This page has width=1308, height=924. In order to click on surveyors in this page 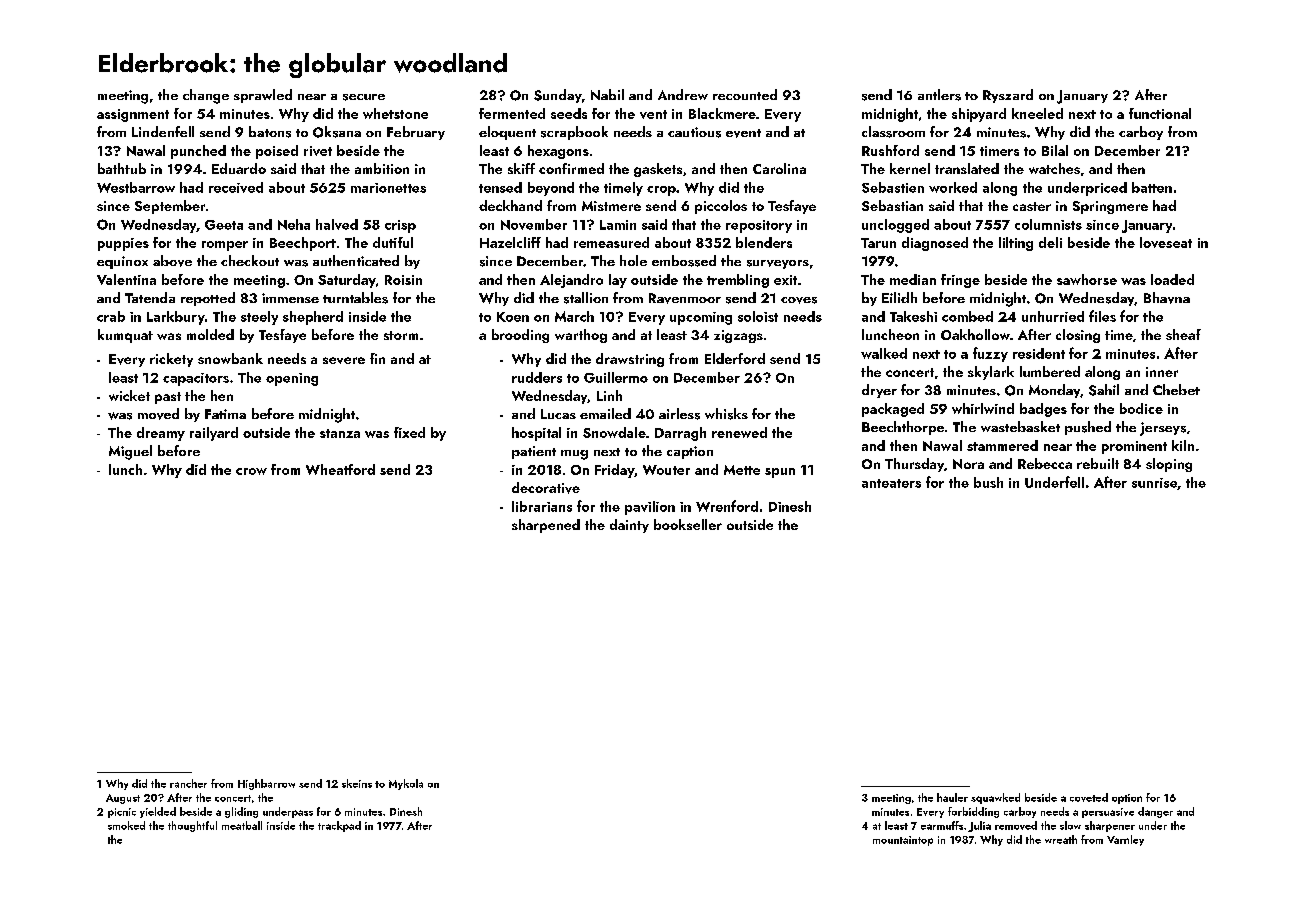, I will do `click(778, 264)`.
